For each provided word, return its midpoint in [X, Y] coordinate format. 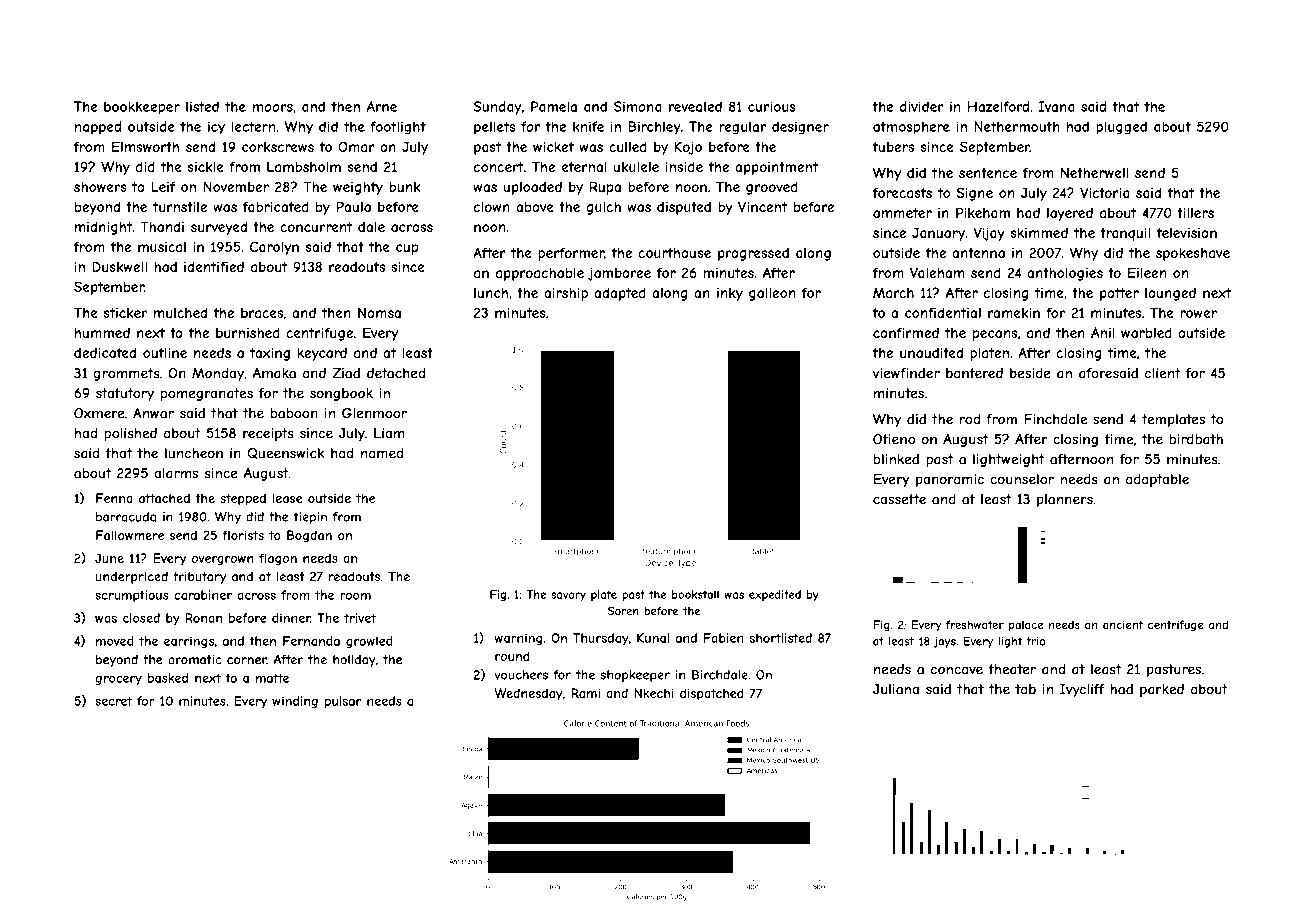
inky [730, 294]
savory [568, 596]
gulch [603, 208]
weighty [358, 188]
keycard [322, 354]
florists [243, 535]
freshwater [975, 624]
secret [113, 701]
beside [1030, 373]
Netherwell [1094, 172]
